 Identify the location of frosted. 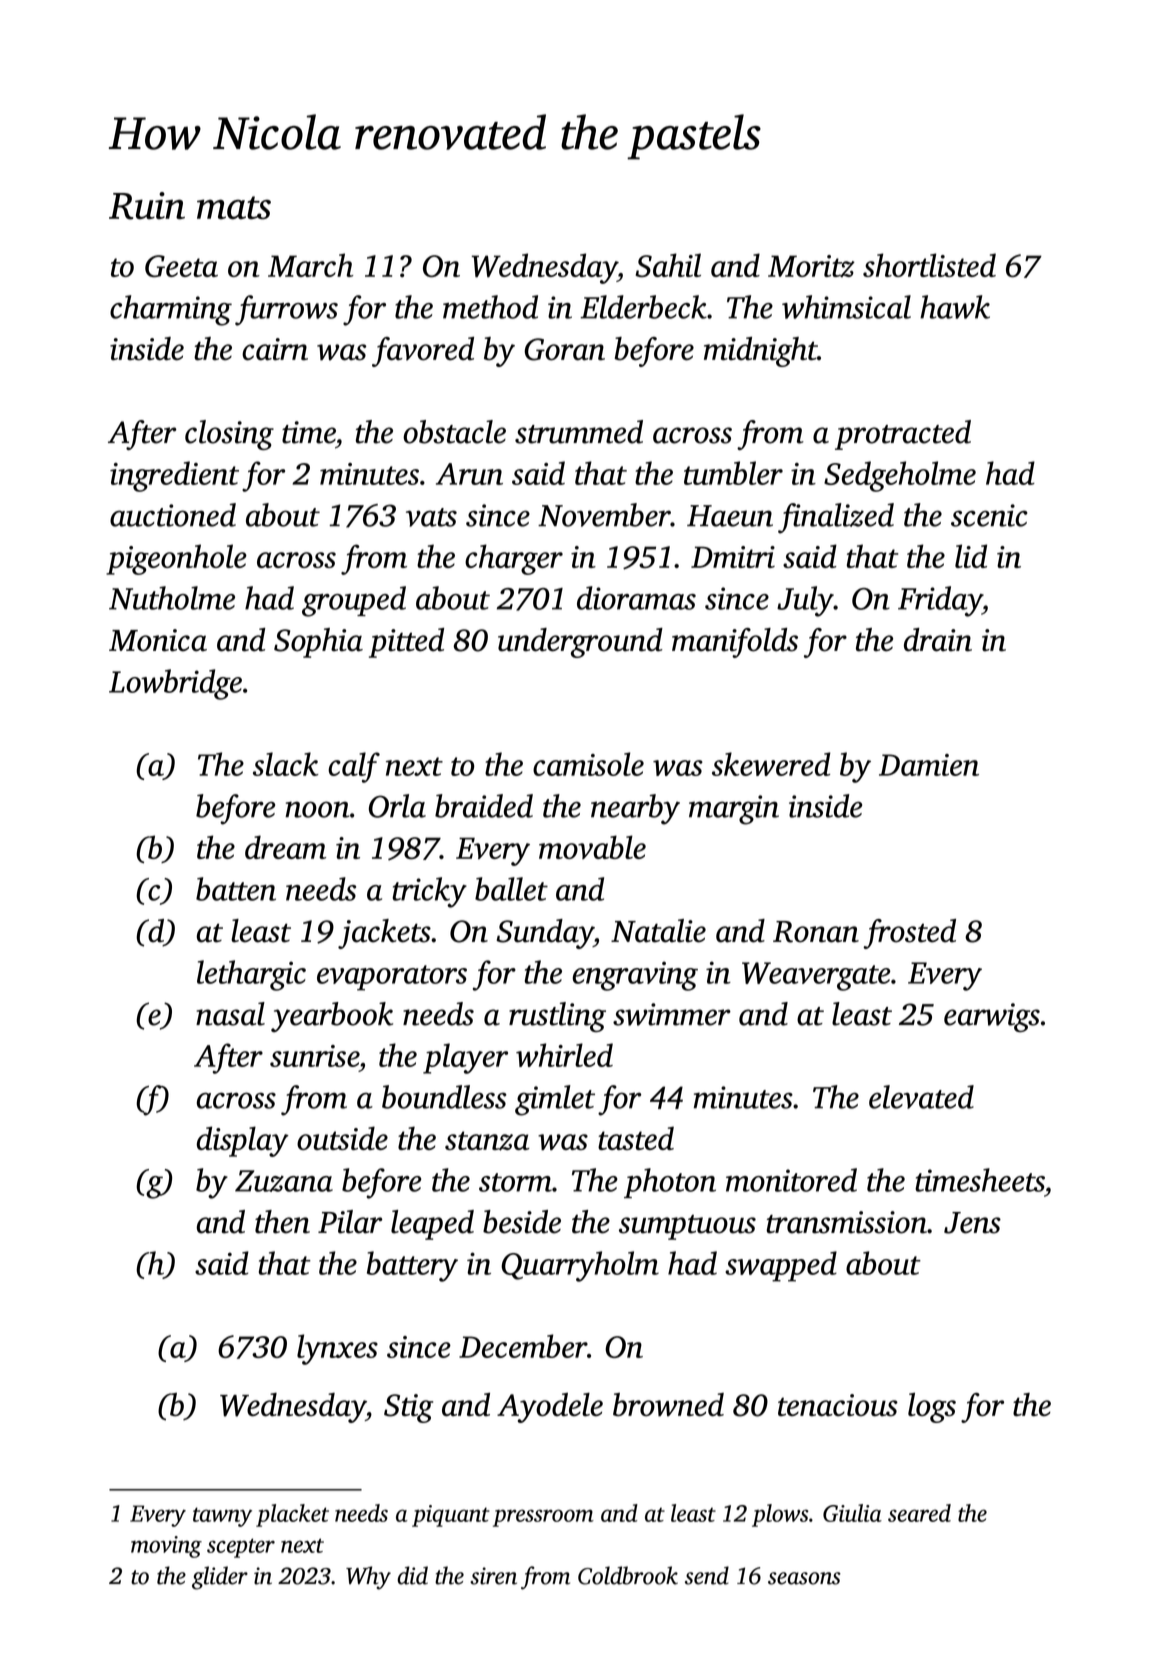
(909, 934).
